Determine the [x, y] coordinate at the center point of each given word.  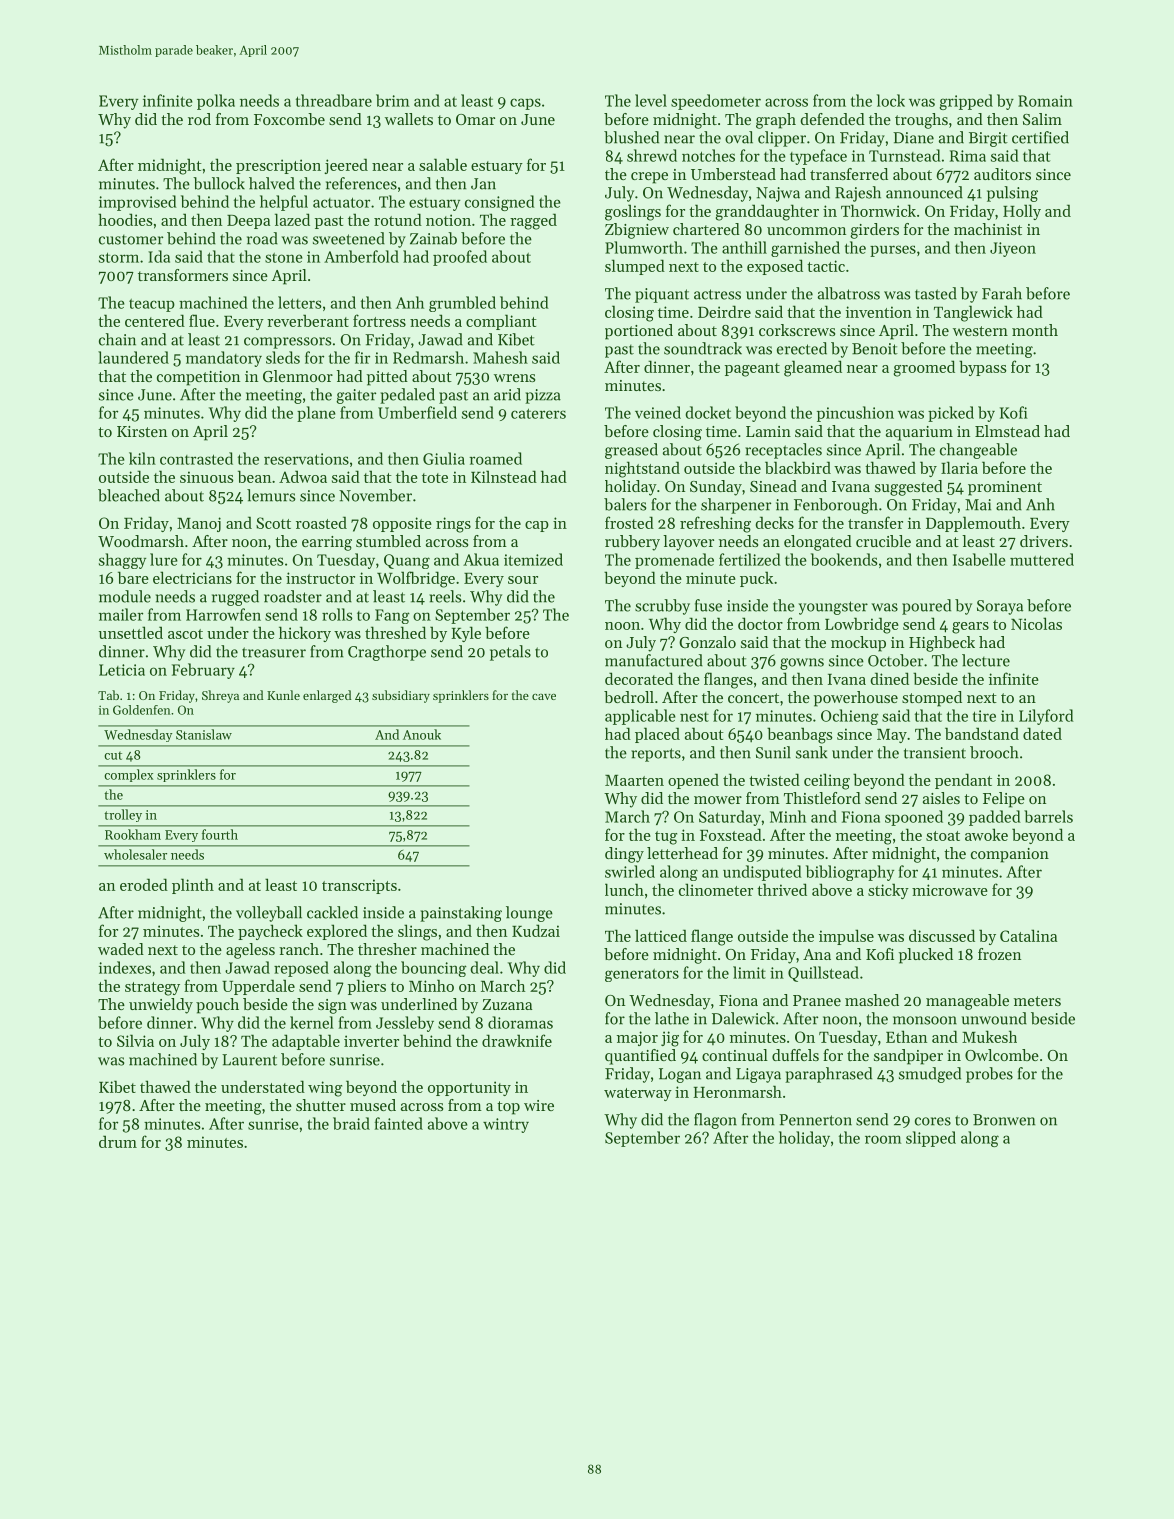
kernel [312, 1022]
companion [1010, 855]
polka [216, 102]
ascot [185, 634]
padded [995, 818]
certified [1040, 137]
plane [316, 414]
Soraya [1000, 607]
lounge [529, 914]
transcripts [359, 886]
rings [453, 525]
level [651, 100]
